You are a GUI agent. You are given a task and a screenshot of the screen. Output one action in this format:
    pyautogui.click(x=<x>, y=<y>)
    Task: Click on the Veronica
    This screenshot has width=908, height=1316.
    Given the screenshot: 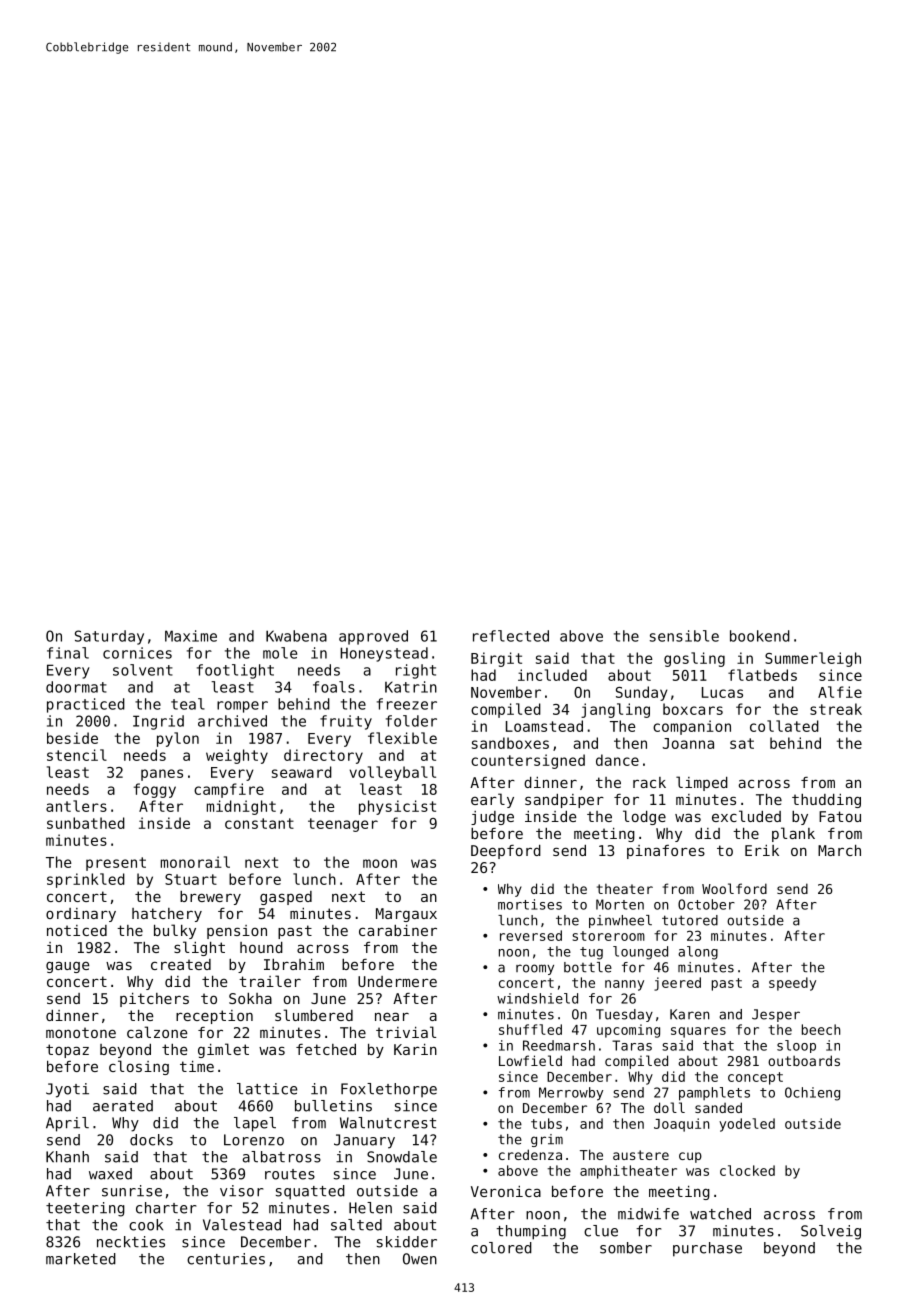 What is the action you would take?
    pyautogui.click(x=506, y=1191)
